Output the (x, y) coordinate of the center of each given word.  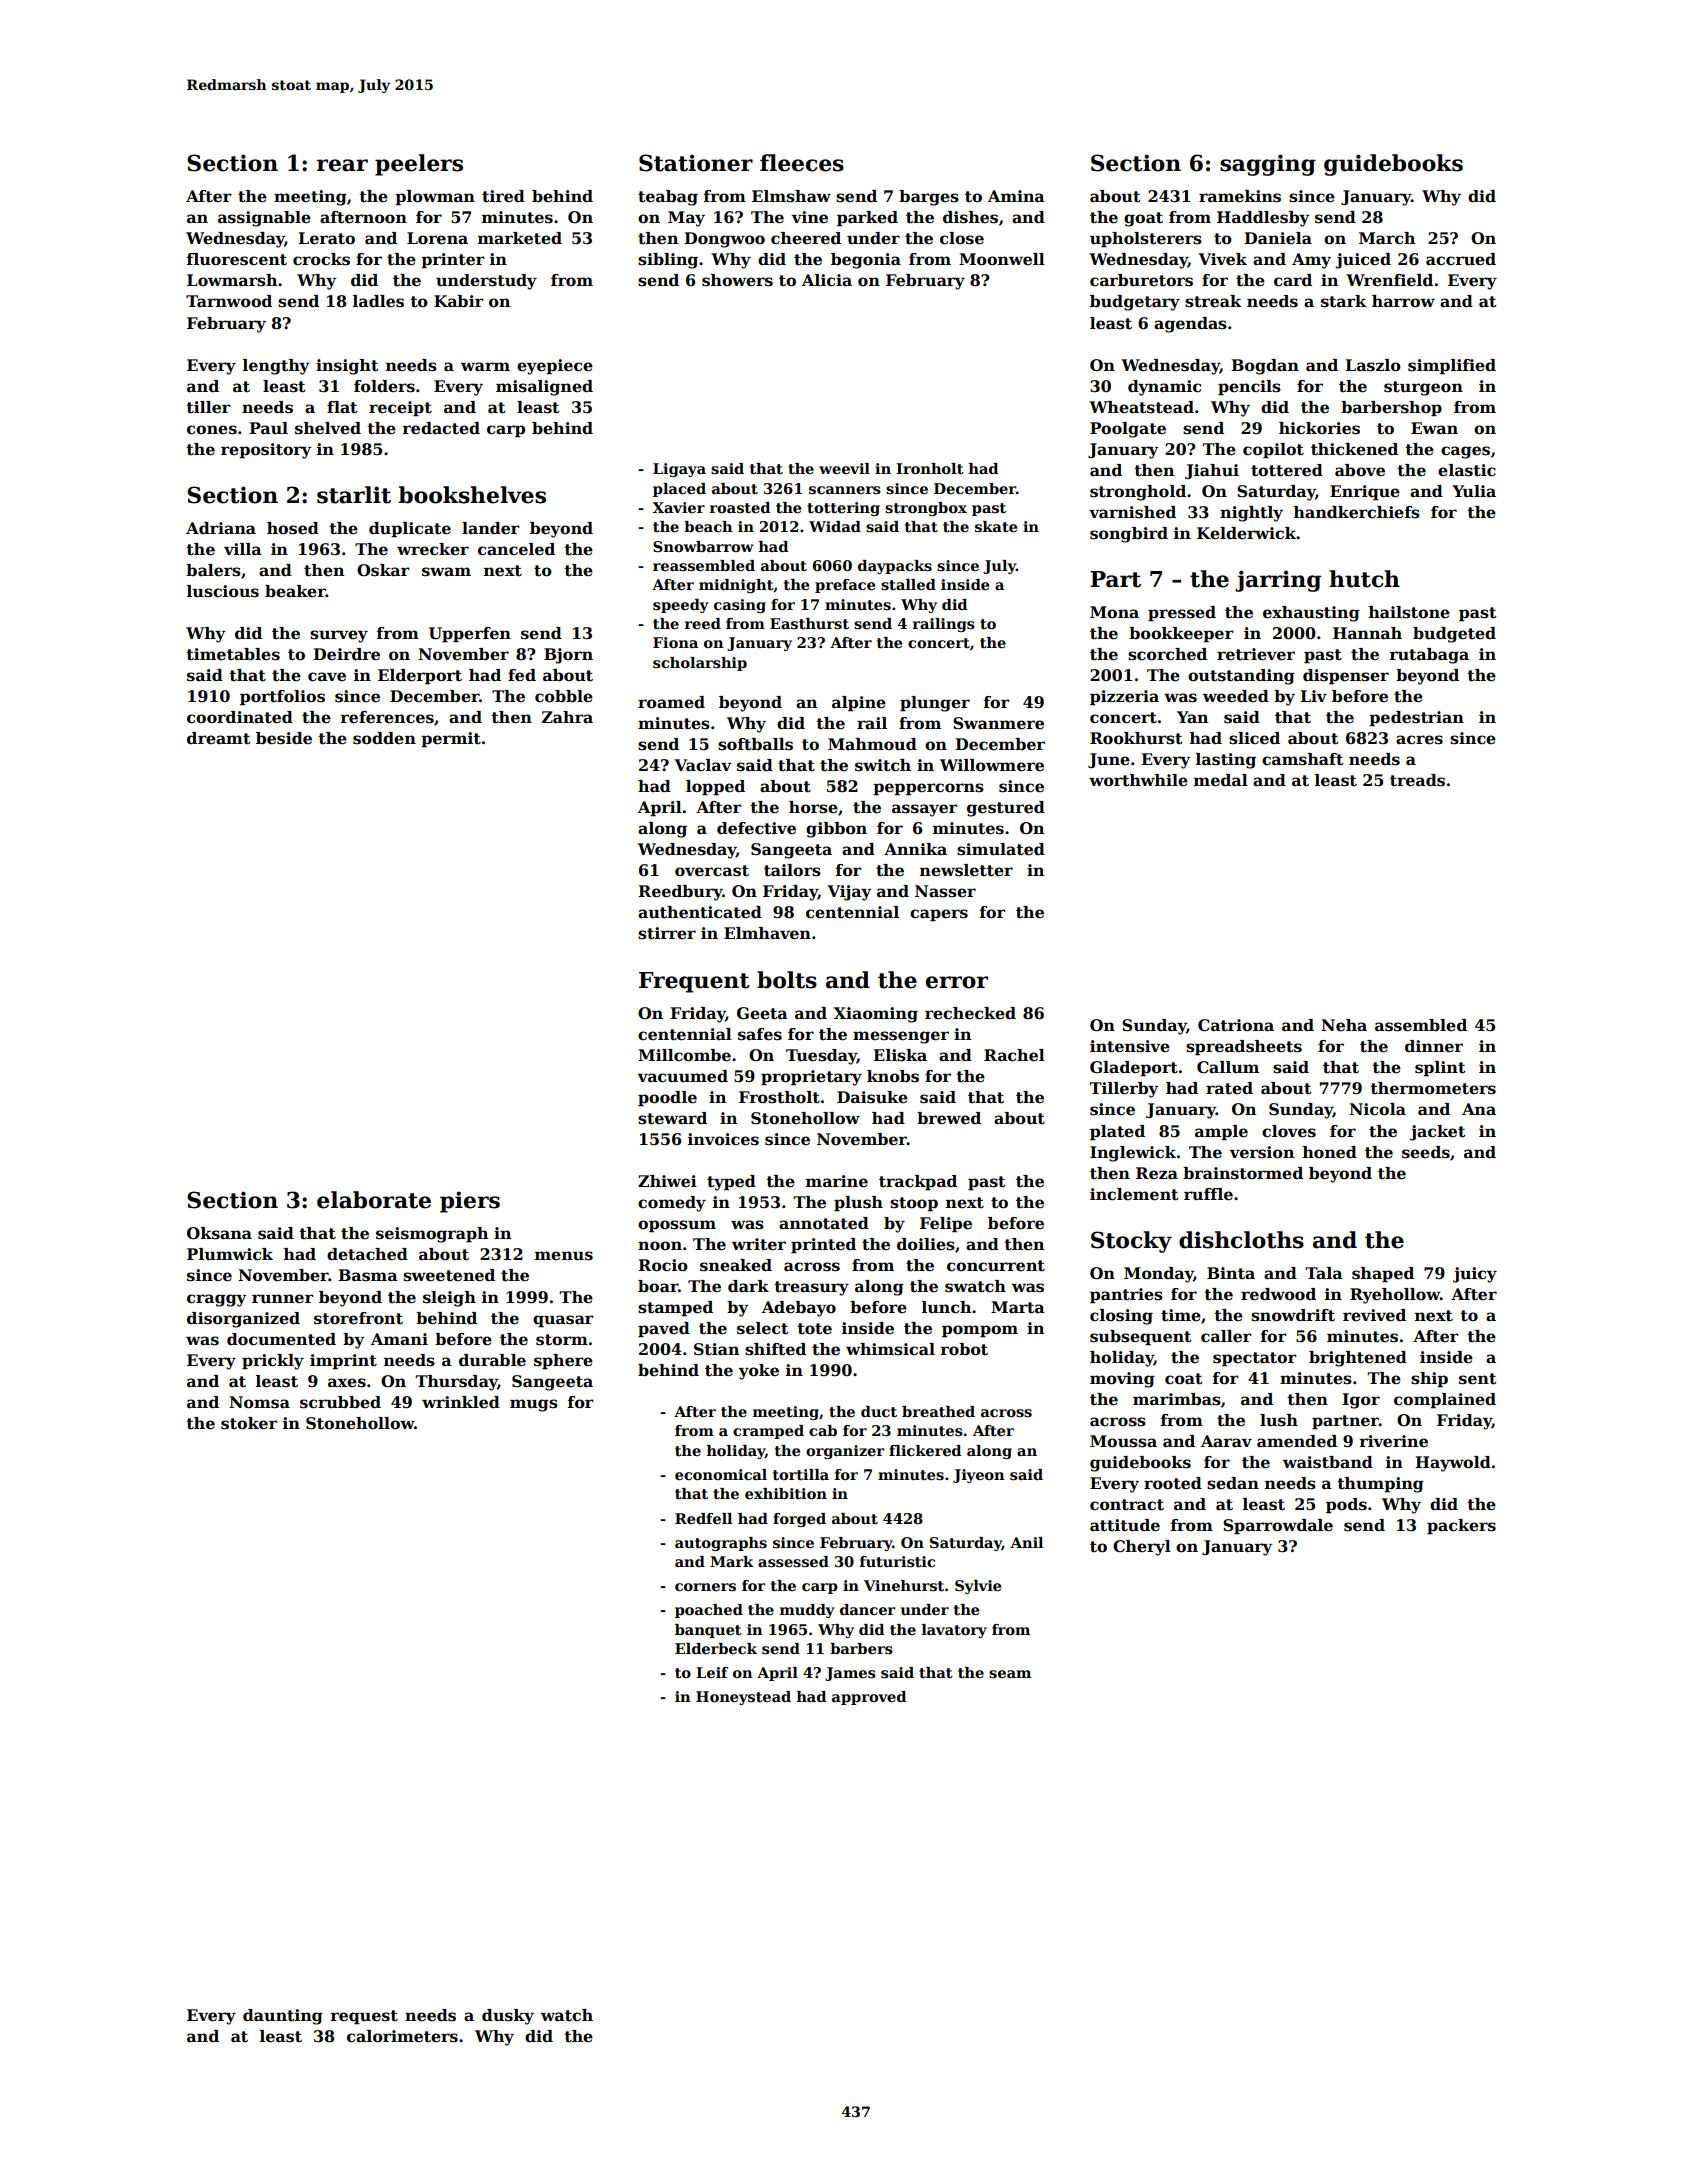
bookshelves (472, 495)
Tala (1324, 1273)
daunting (283, 2017)
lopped (715, 788)
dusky (508, 2017)
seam (1010, 1674)
